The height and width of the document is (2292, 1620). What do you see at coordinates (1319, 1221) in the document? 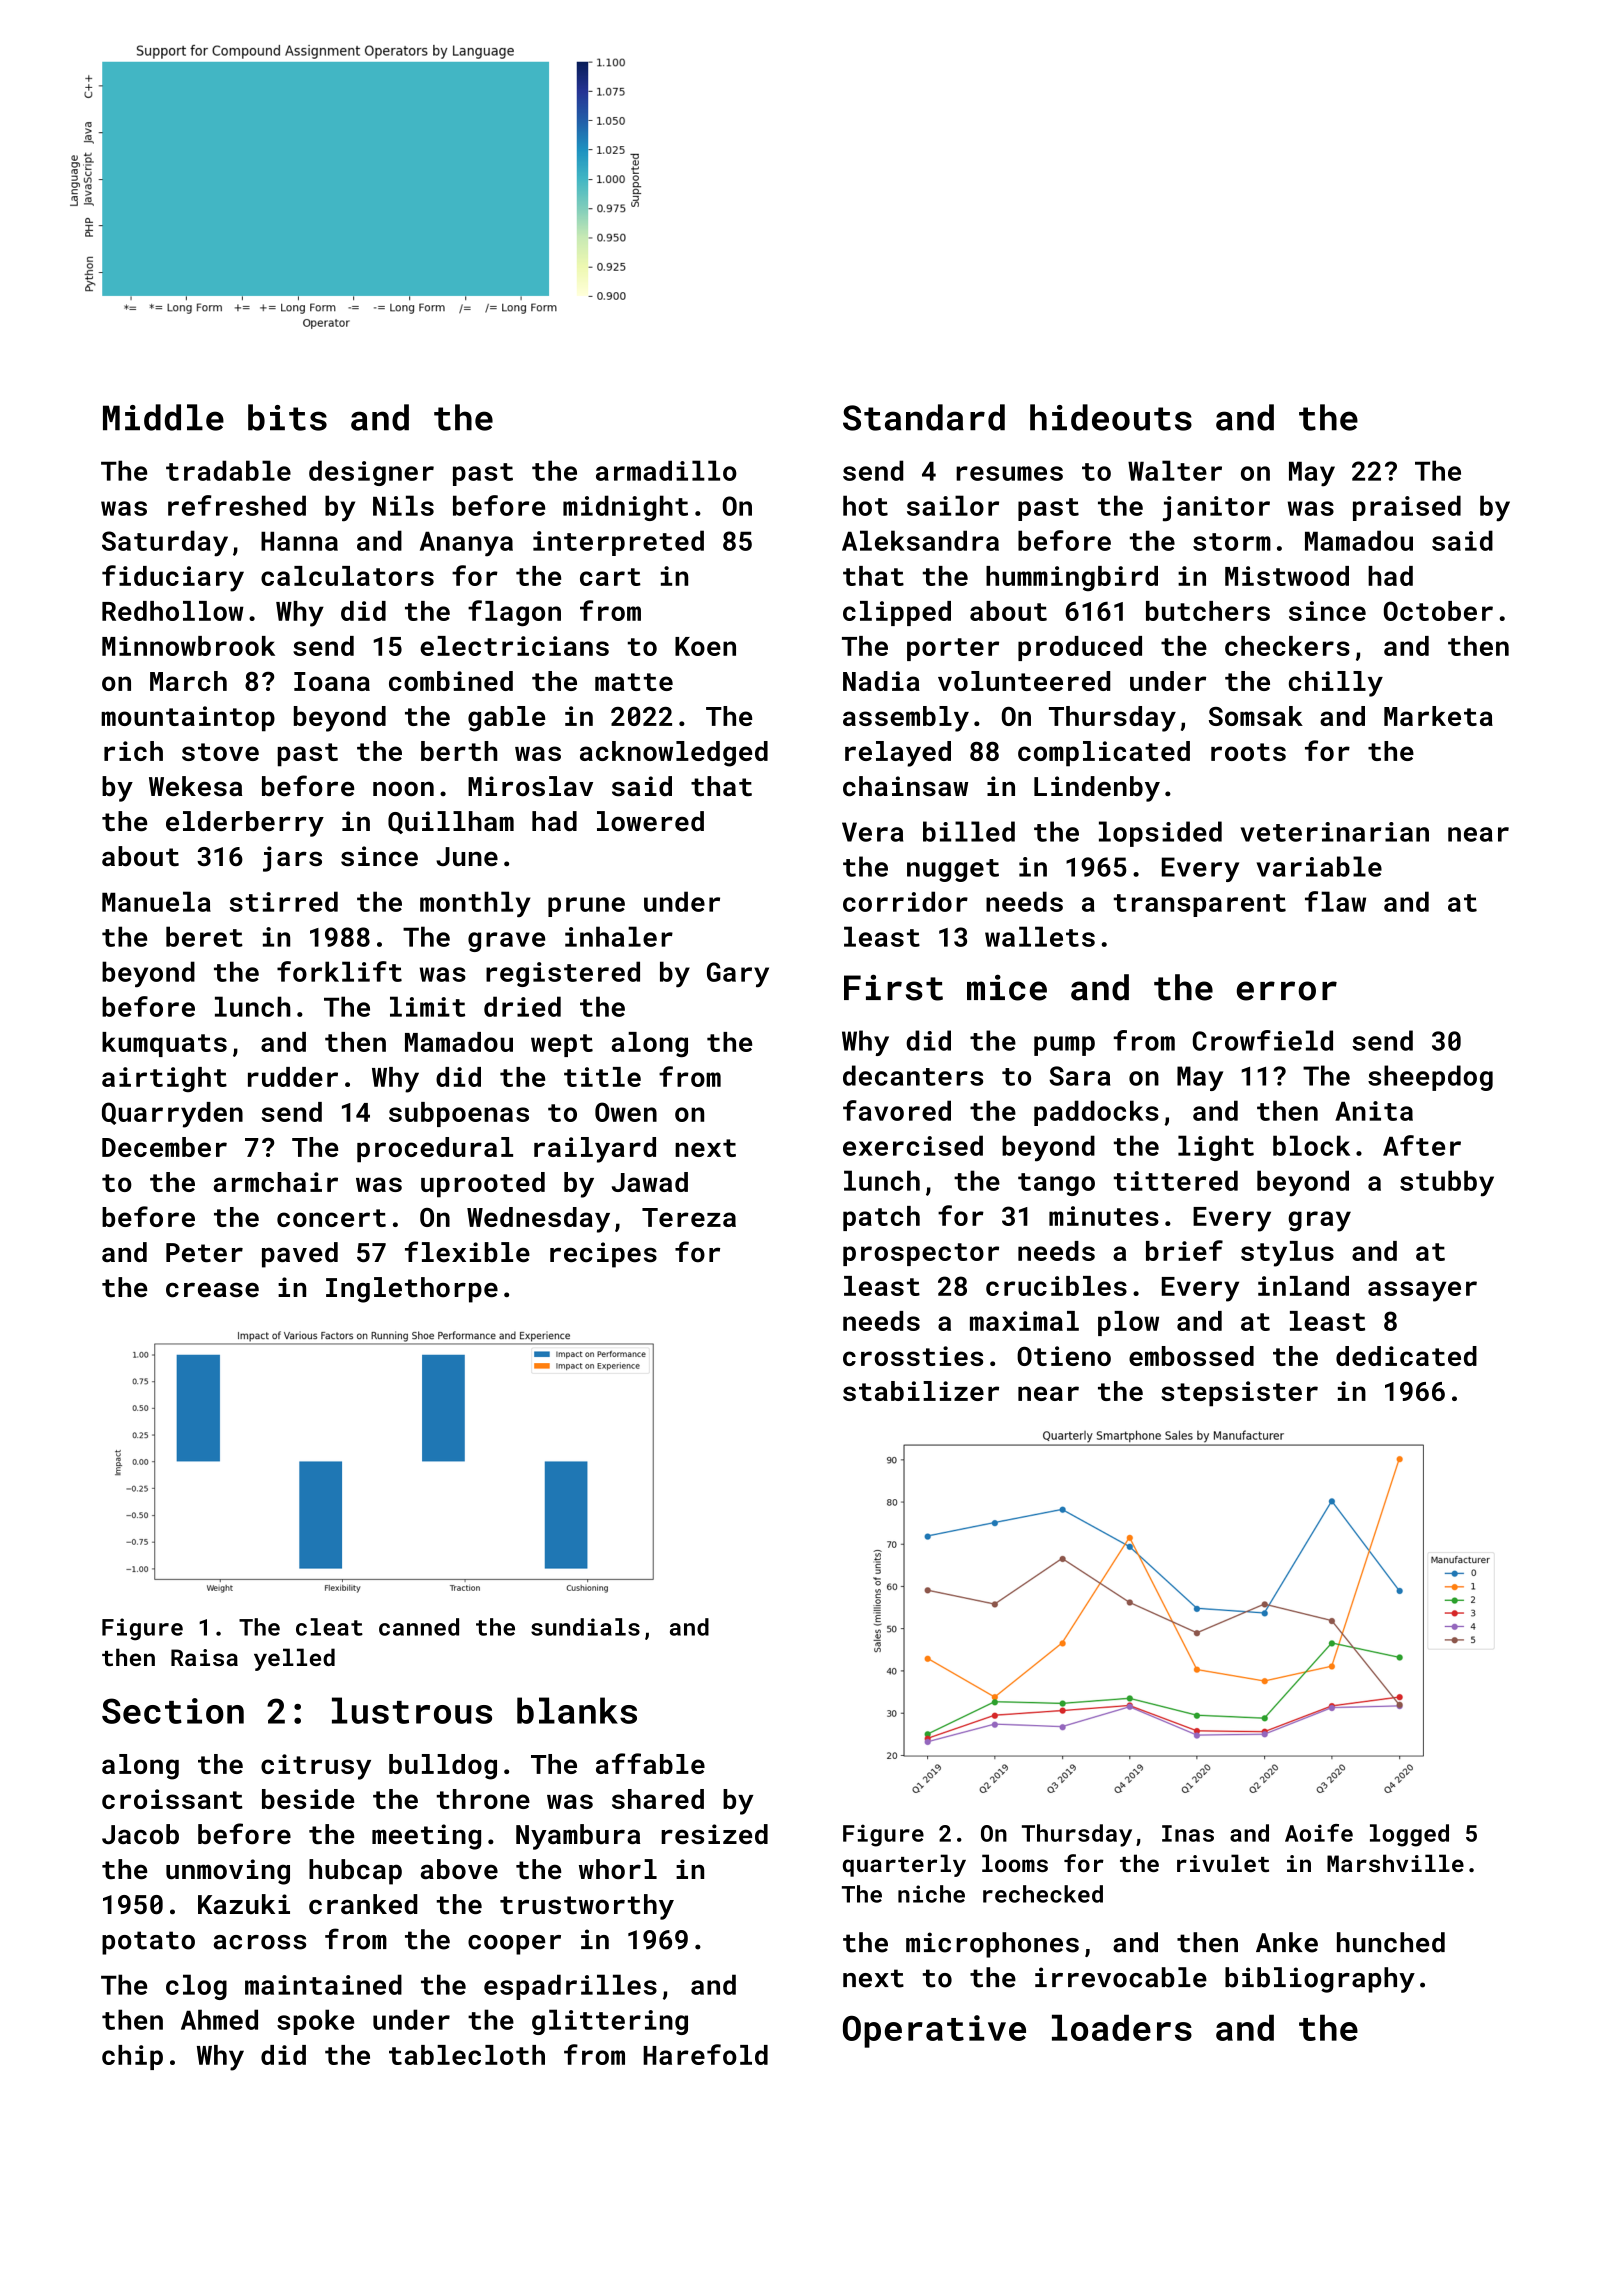
I see `gray` at bounding box center [1319, 1221].
